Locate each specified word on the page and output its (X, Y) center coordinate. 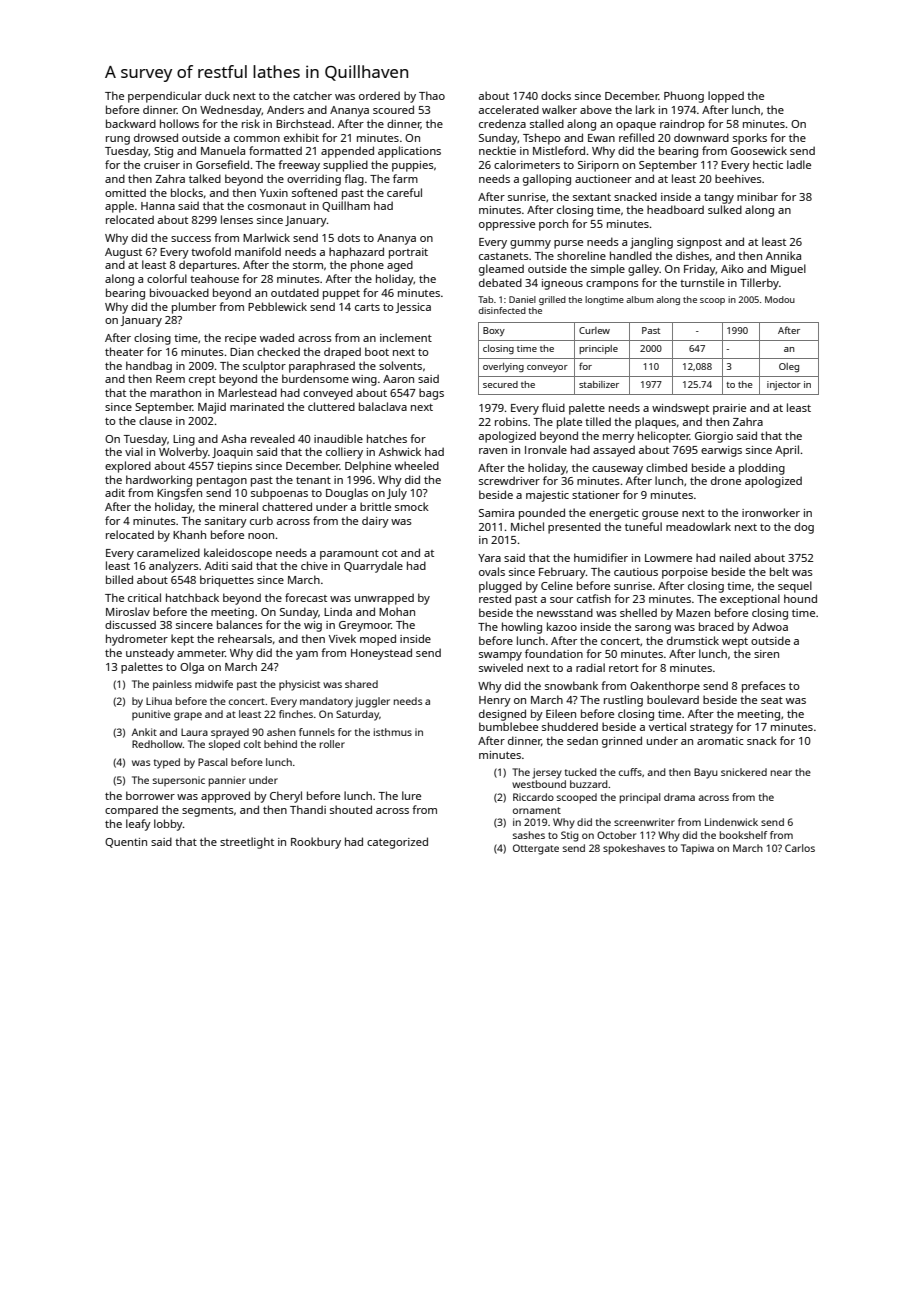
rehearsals (245, 638)
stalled (547, 123)
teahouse (214, 278)
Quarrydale (373, 567)
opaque (636, 126)
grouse (660, 515)
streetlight (247, 843)
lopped (726, 97)
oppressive (507, 225)
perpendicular (165, 97)
